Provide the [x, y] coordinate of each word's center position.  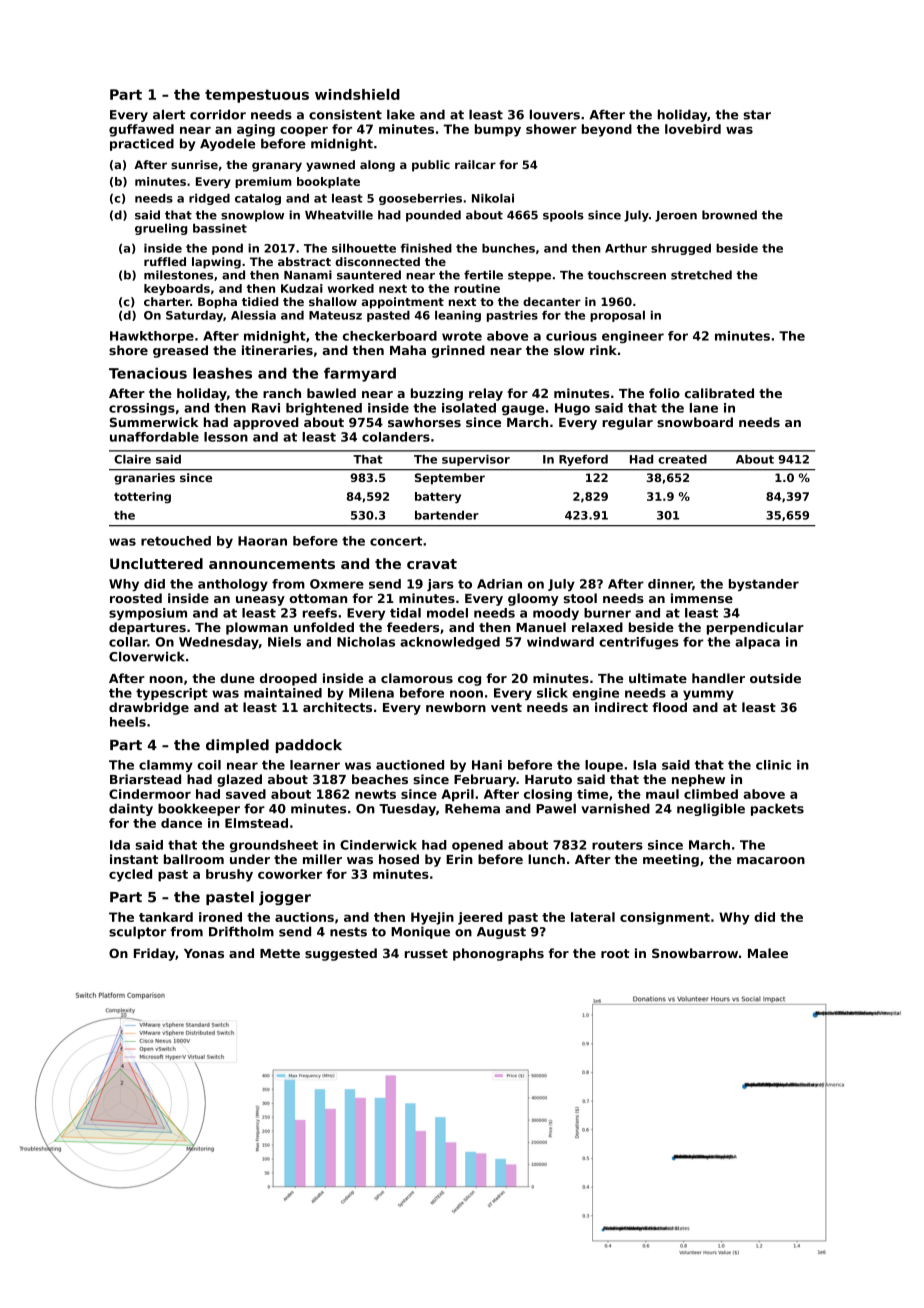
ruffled [165, 261]
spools [563, 216]
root [615, 953]
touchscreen [626, 275]
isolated [469, 408]
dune [237, 678]
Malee [768, 953]
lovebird [693, 129]
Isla [644, 765]
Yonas [204, 953]
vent [506, 707]
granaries [144, 479]
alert [169, 114]
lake [401, 114]
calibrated [719, 393]
